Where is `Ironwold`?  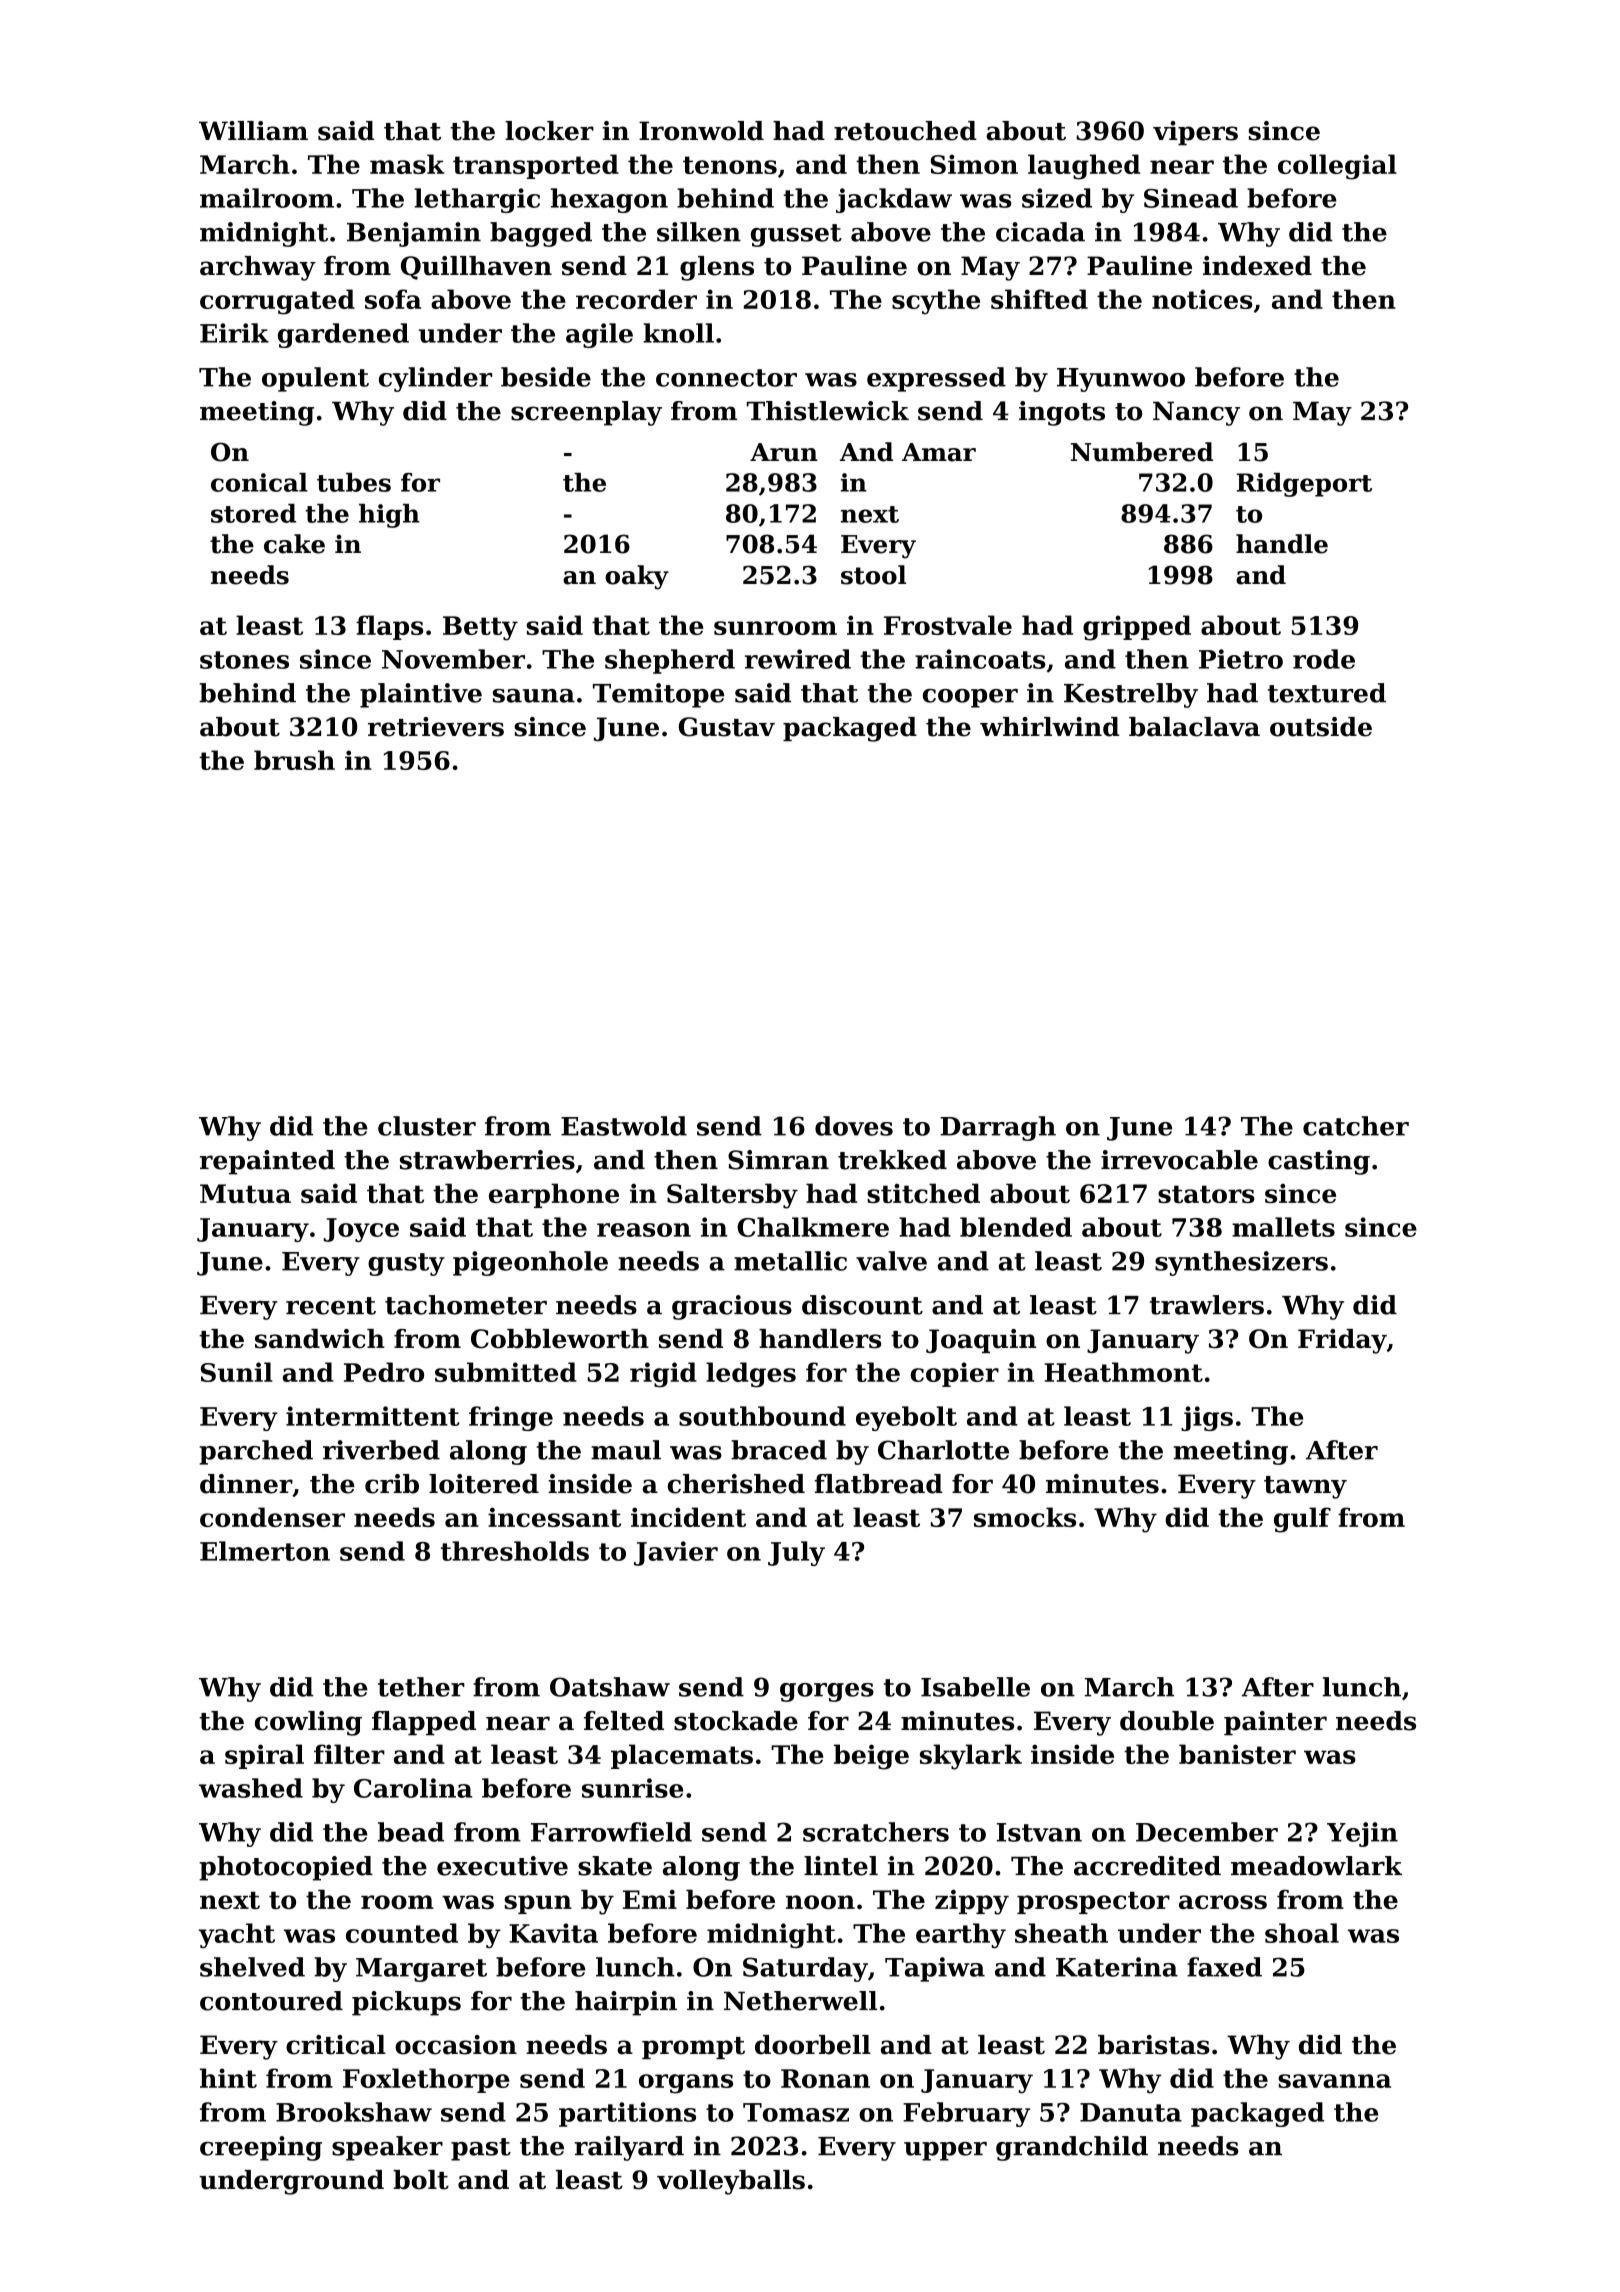 Ironwold is located at coordinates (701, 131).
